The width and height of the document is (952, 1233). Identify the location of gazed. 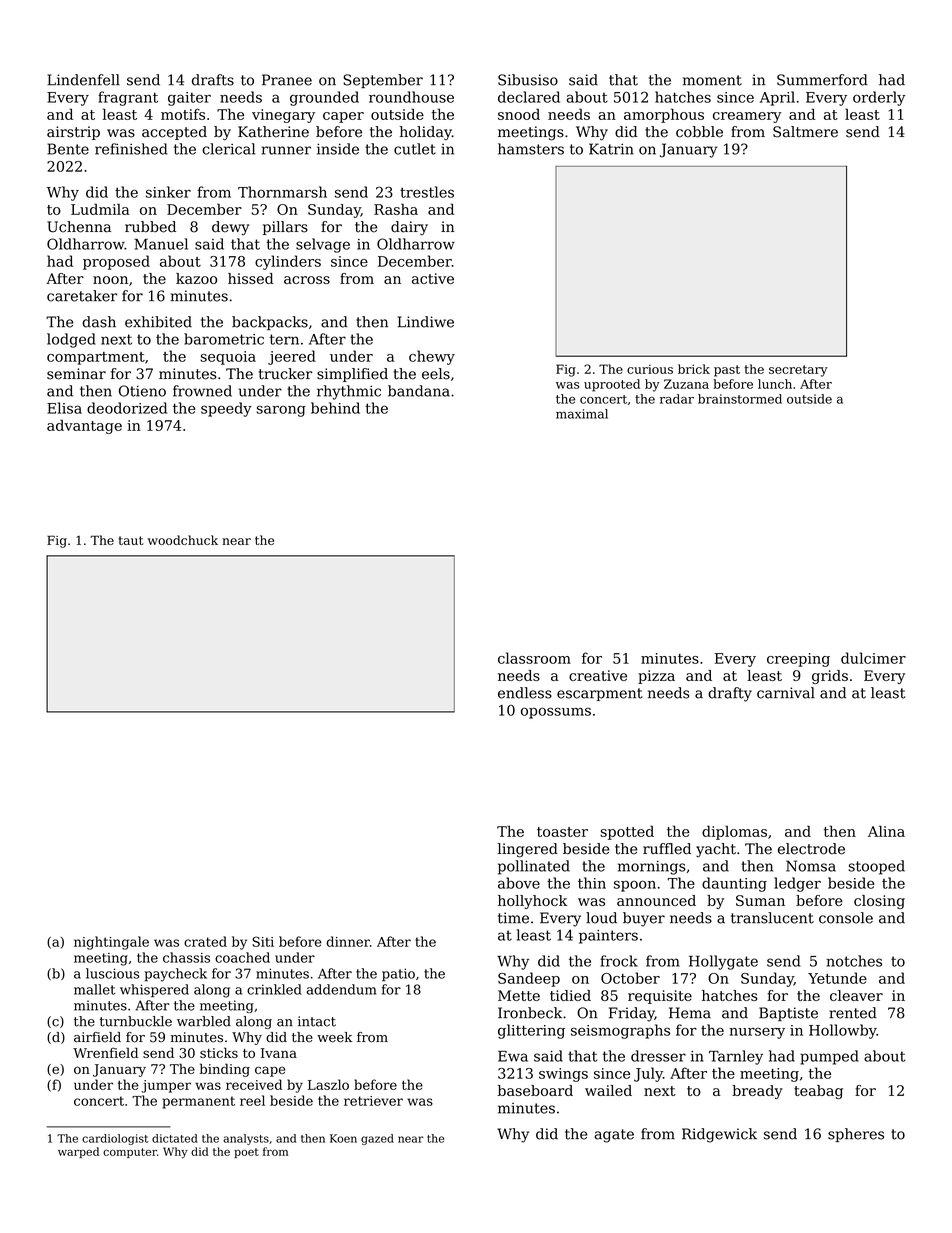
(377, 1139).
